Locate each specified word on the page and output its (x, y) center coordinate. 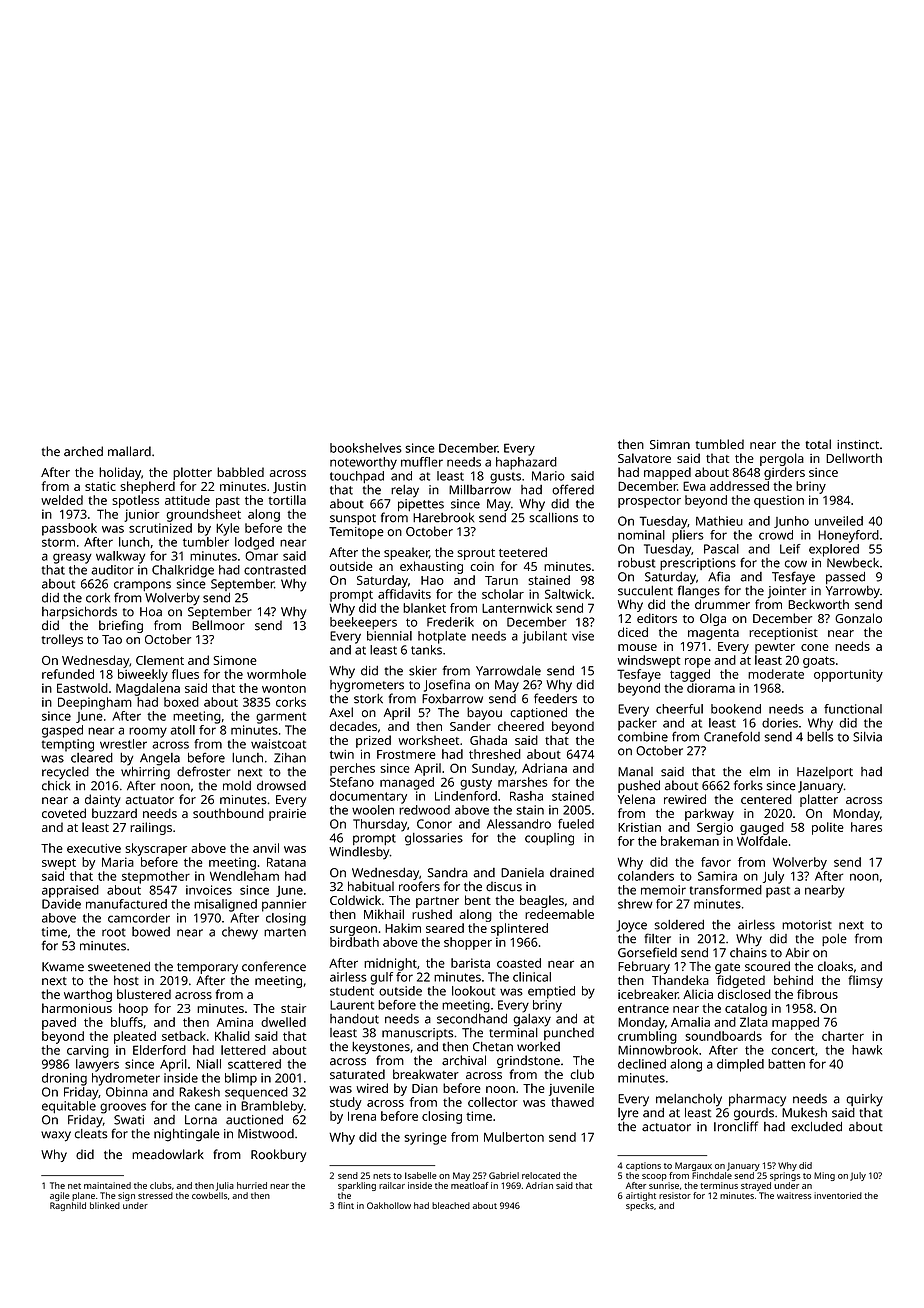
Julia (225, 1186)
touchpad (357, 477)
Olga (713, 619)
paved (59, 1023)
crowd (776, 535)
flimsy (865, 981)
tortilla (287, 500)
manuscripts (418, 1034)
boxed (181, 702)
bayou (484, 713)
